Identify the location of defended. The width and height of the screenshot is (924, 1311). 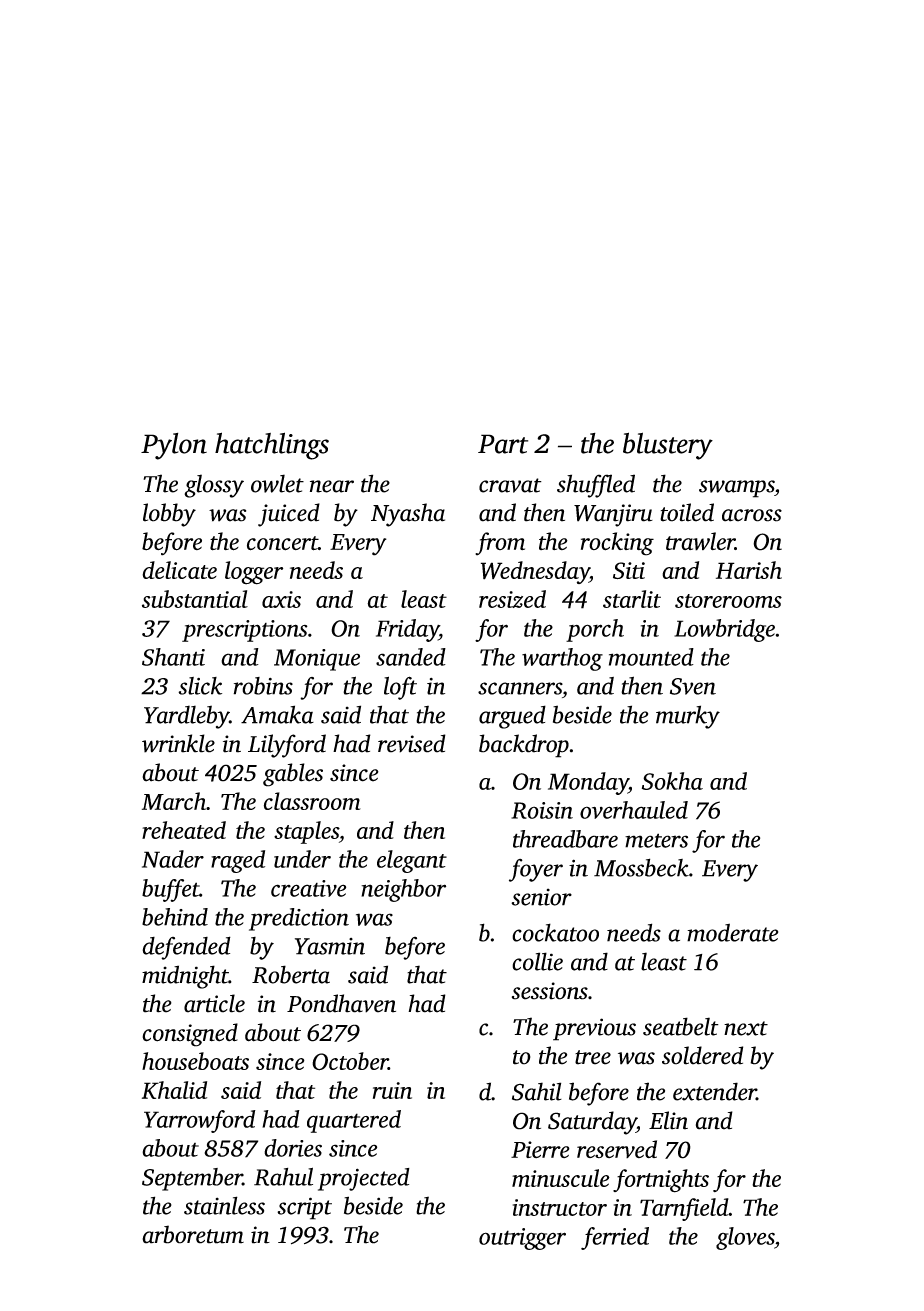
(186, 948).
